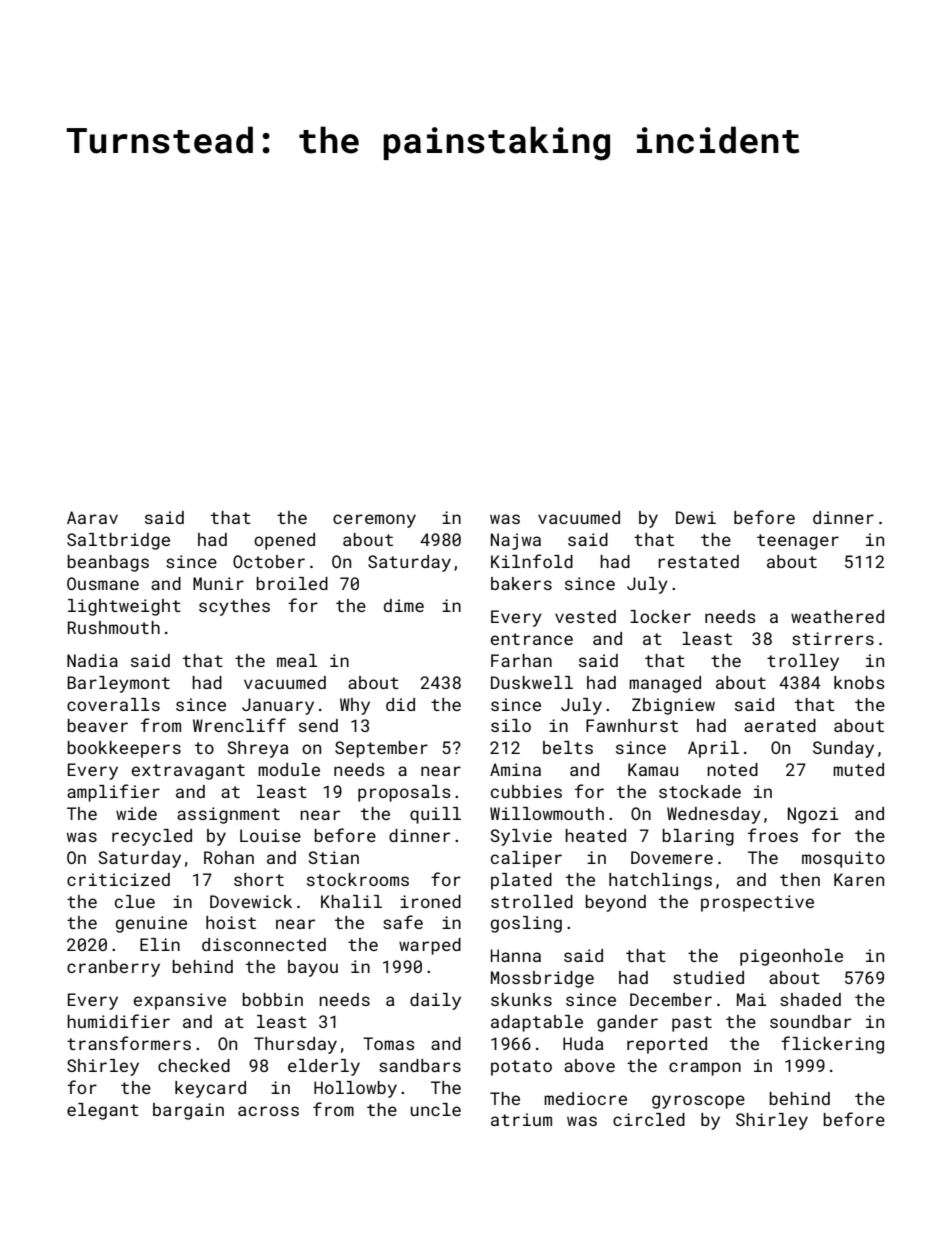  What do you see at coordinates (113, 793) in the image?
I see `amplifier` at bounding box center [113, 793].
